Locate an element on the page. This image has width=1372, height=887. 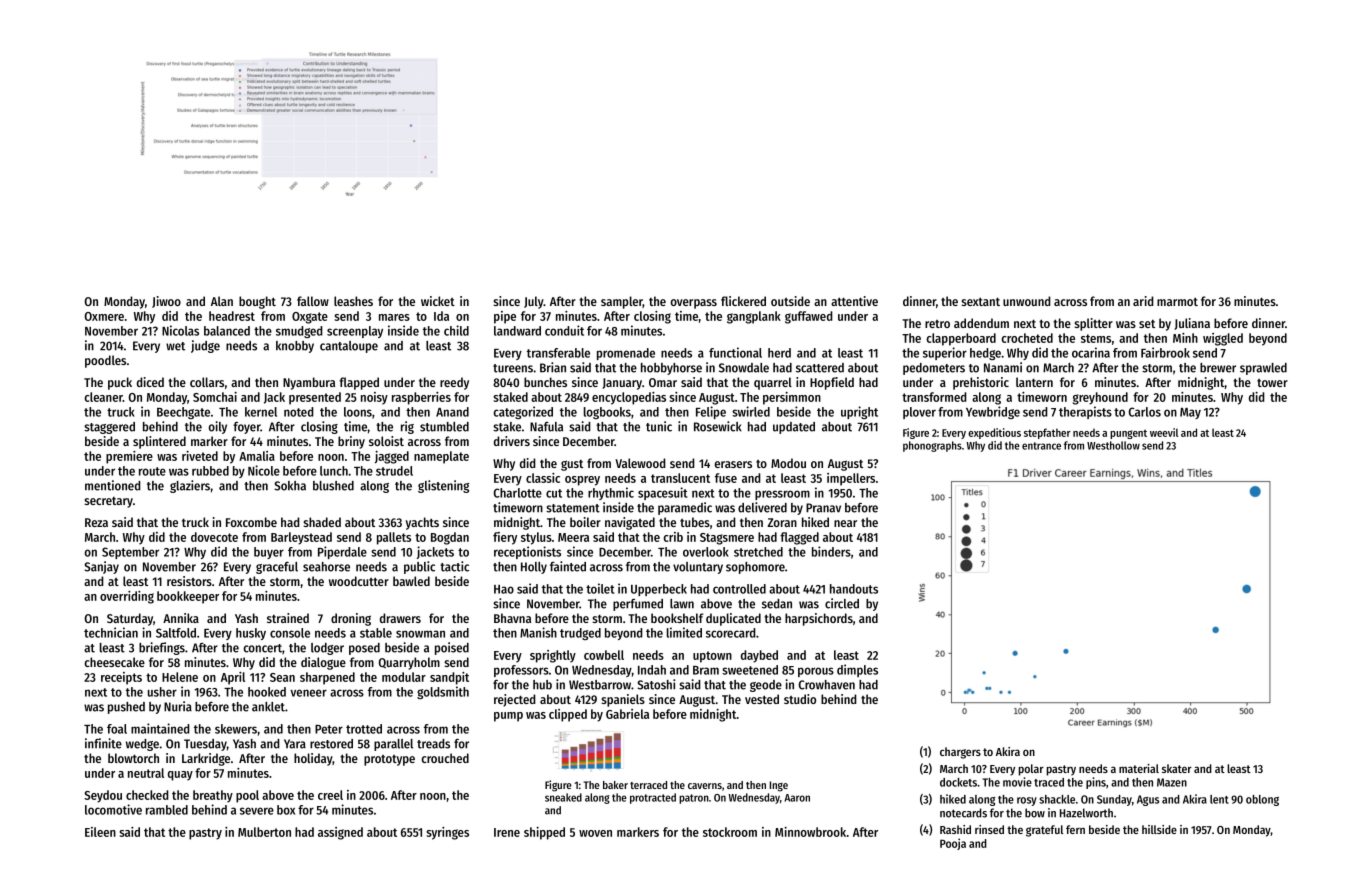
marmot is located at coordinates (1177, 301).
